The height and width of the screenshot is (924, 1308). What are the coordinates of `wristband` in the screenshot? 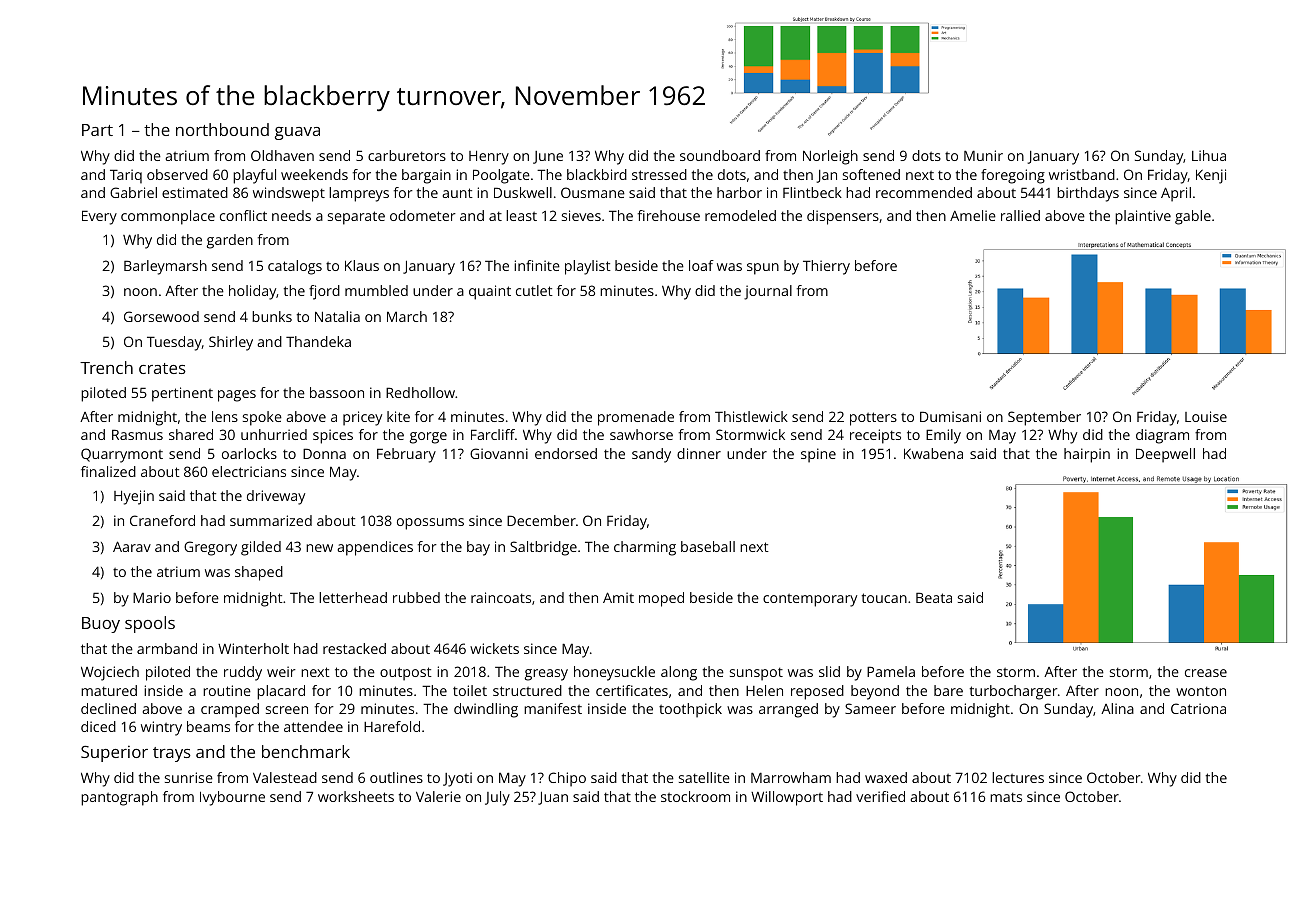 It's located at (1082, 174).
